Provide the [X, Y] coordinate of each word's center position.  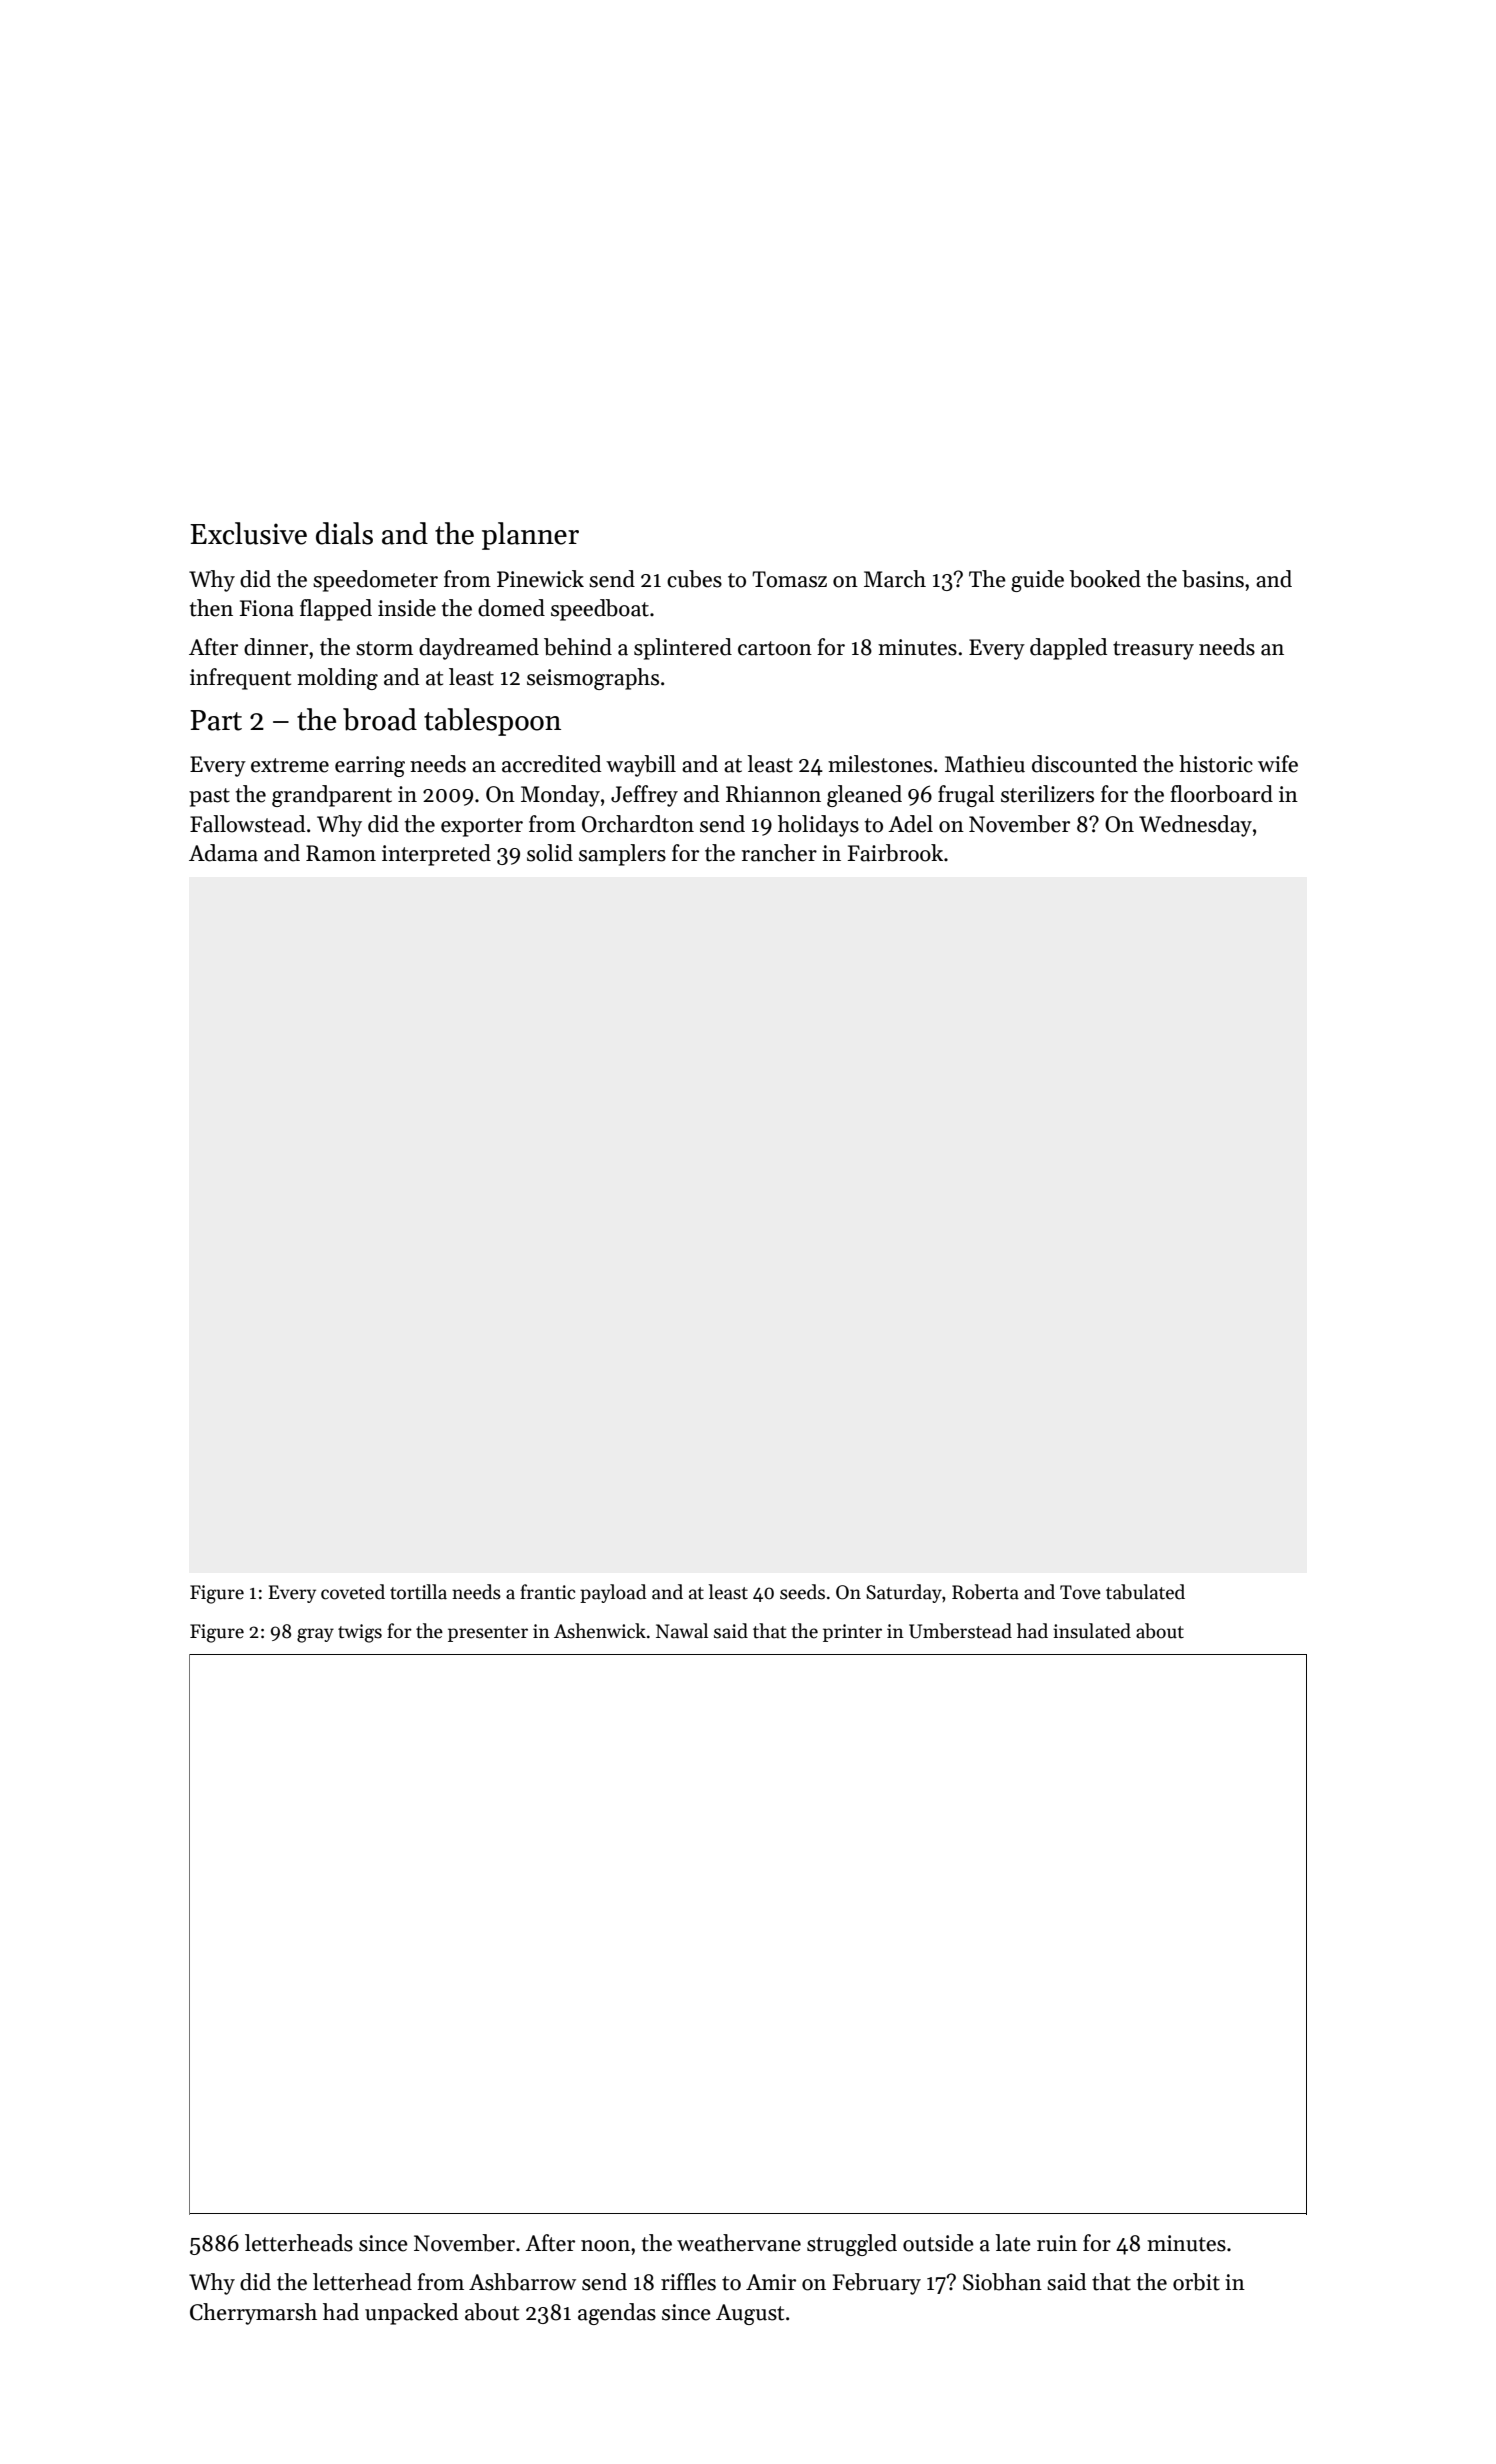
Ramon [341, 853]
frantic [547, 1592]
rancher [779, 853]
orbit [1196, 2282]
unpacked [411, 2314]
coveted [353, 1592]
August [750, 2314]
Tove [1080, 1592]
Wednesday [1195, 826]
